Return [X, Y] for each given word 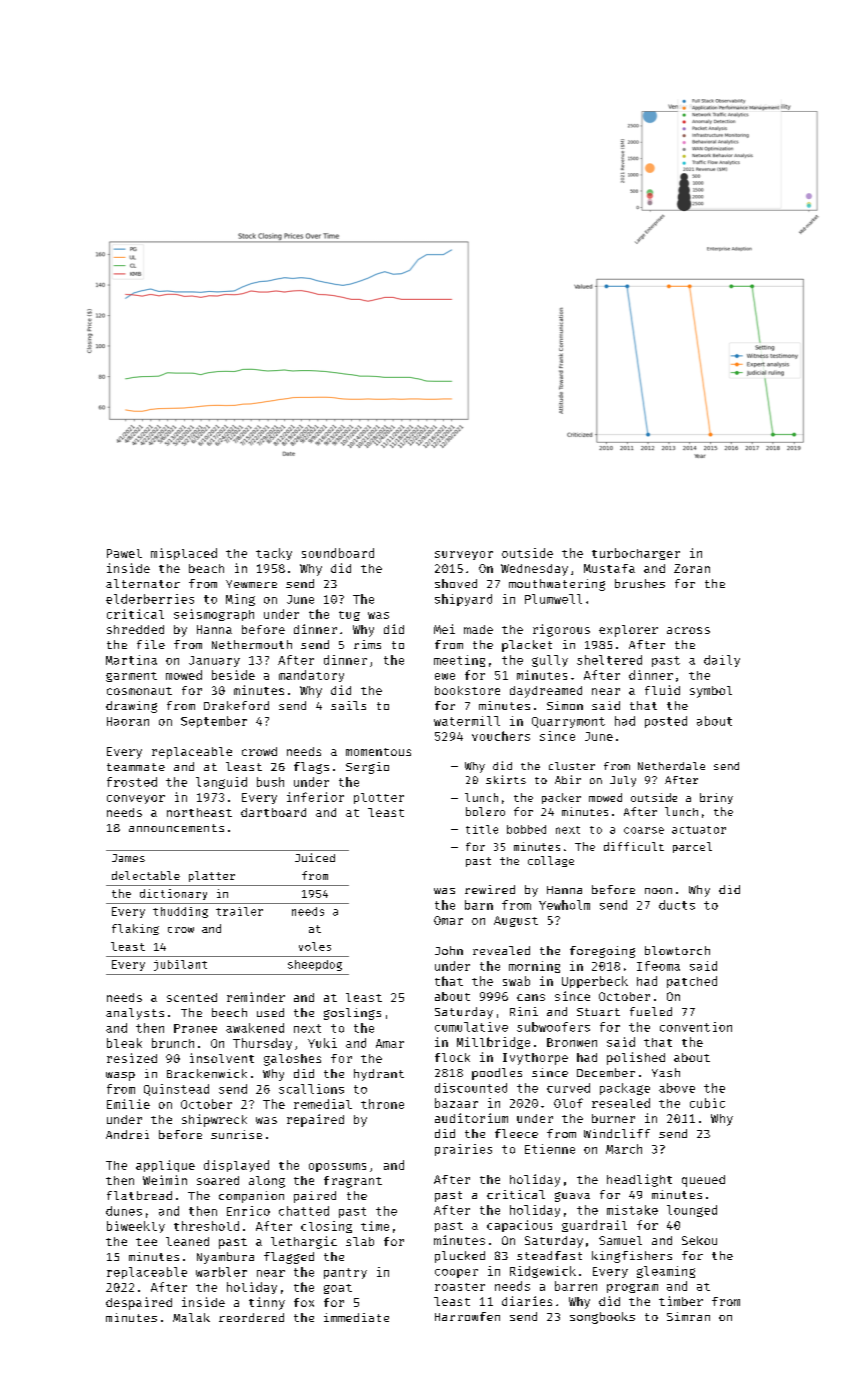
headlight [639, 1180]
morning [534, 967]
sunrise [236, 1134]
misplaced [184, 554]
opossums [337, 1167]
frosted [132, 782]
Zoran [692, 568]
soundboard [338, 553]
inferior [315, 797]
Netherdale [671, 766]
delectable [146, 875]
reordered [251, 1317]
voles [315, 946]
